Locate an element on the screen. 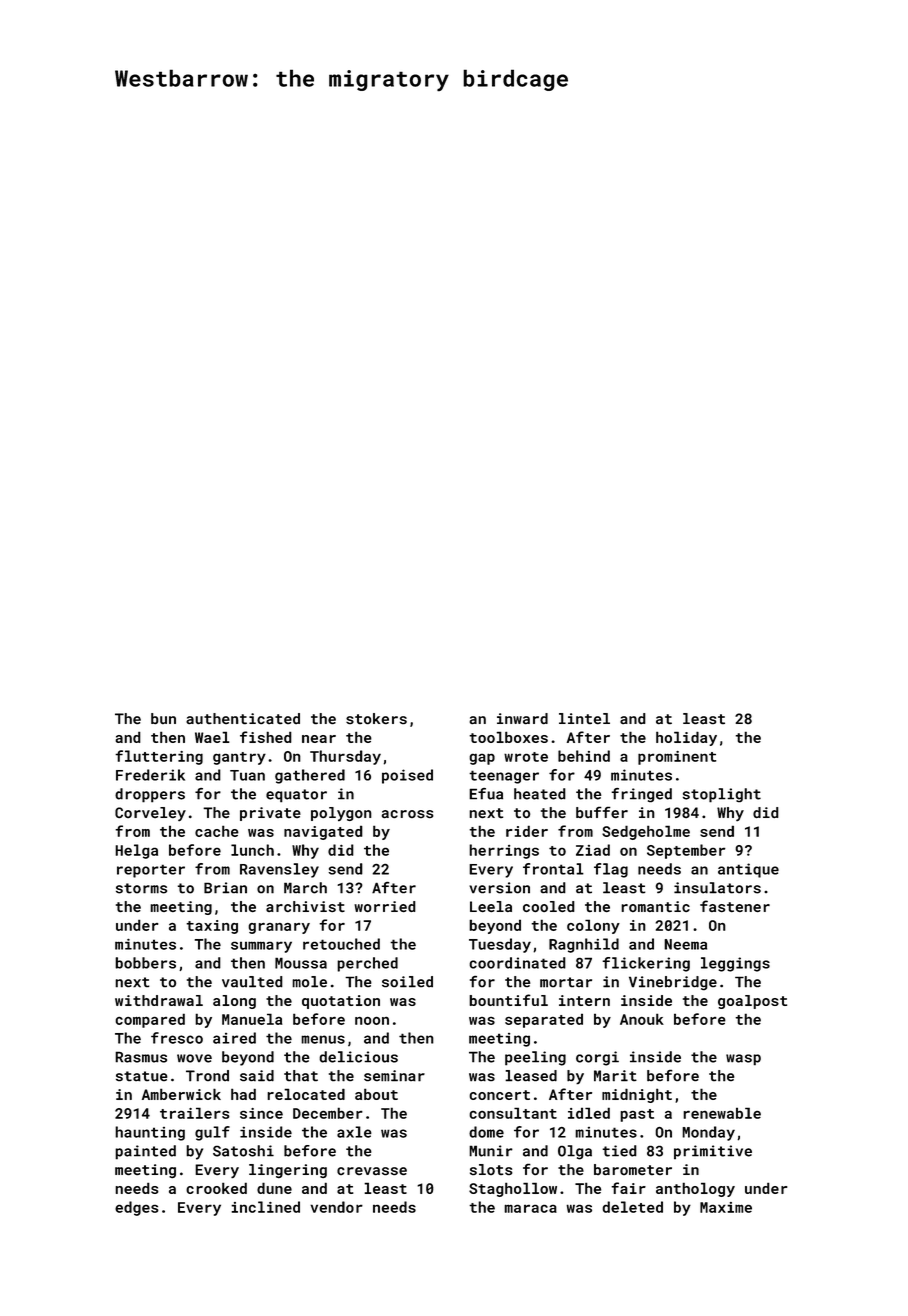 This screenshot has height=1316, width=908. September is located at coordinates (686, 851).
